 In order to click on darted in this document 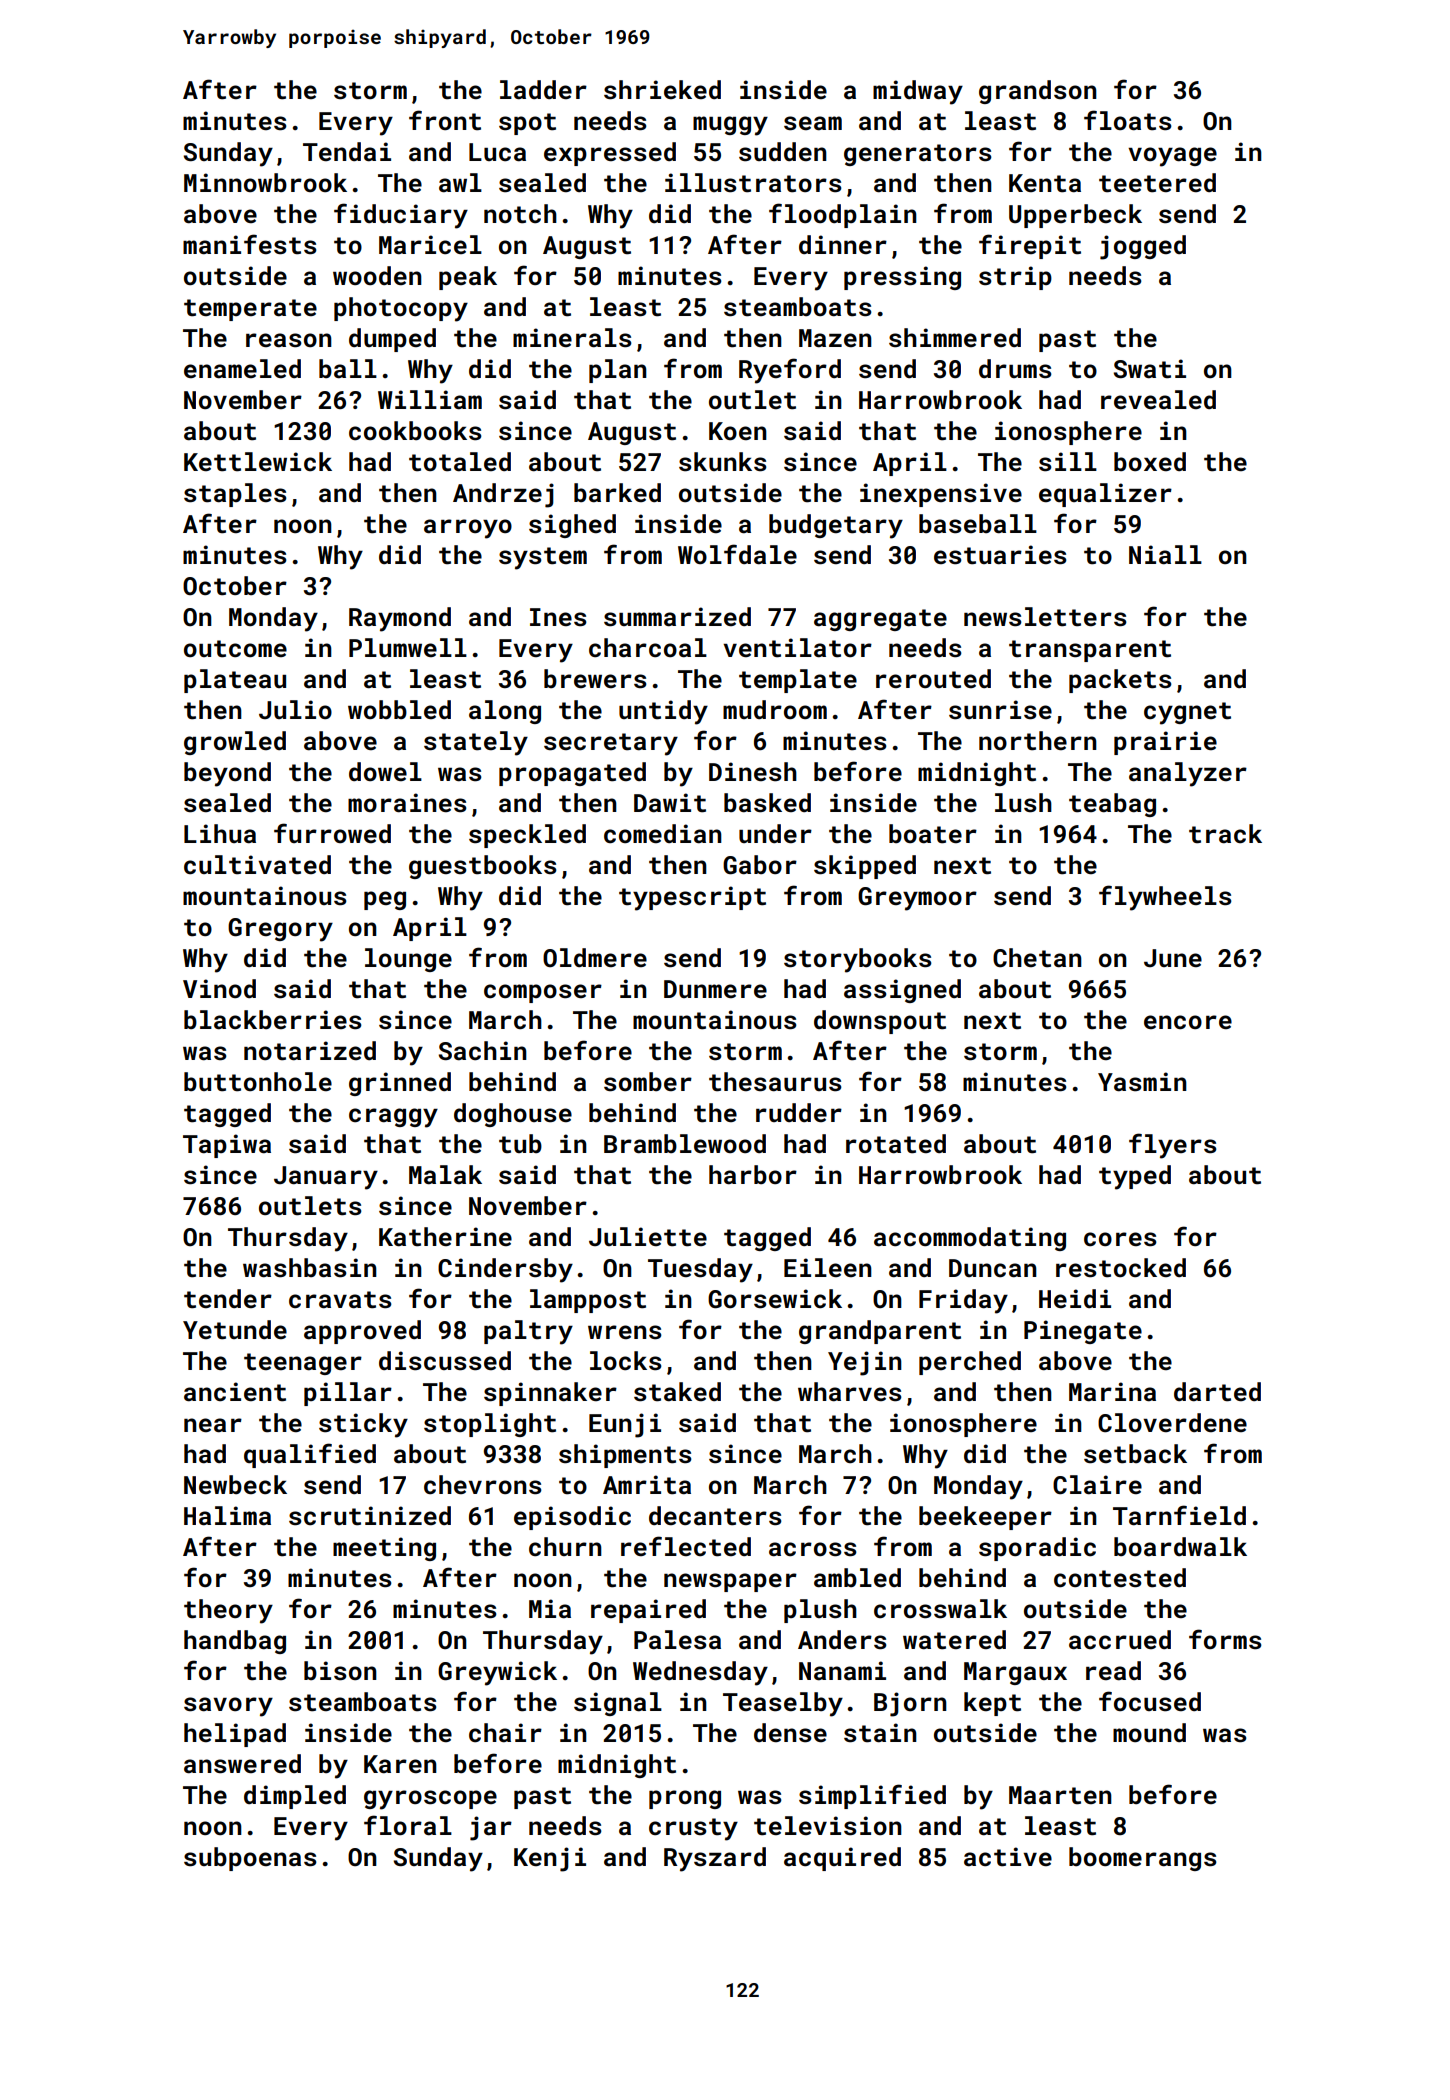, I will do `click(1217, 1392)`.
